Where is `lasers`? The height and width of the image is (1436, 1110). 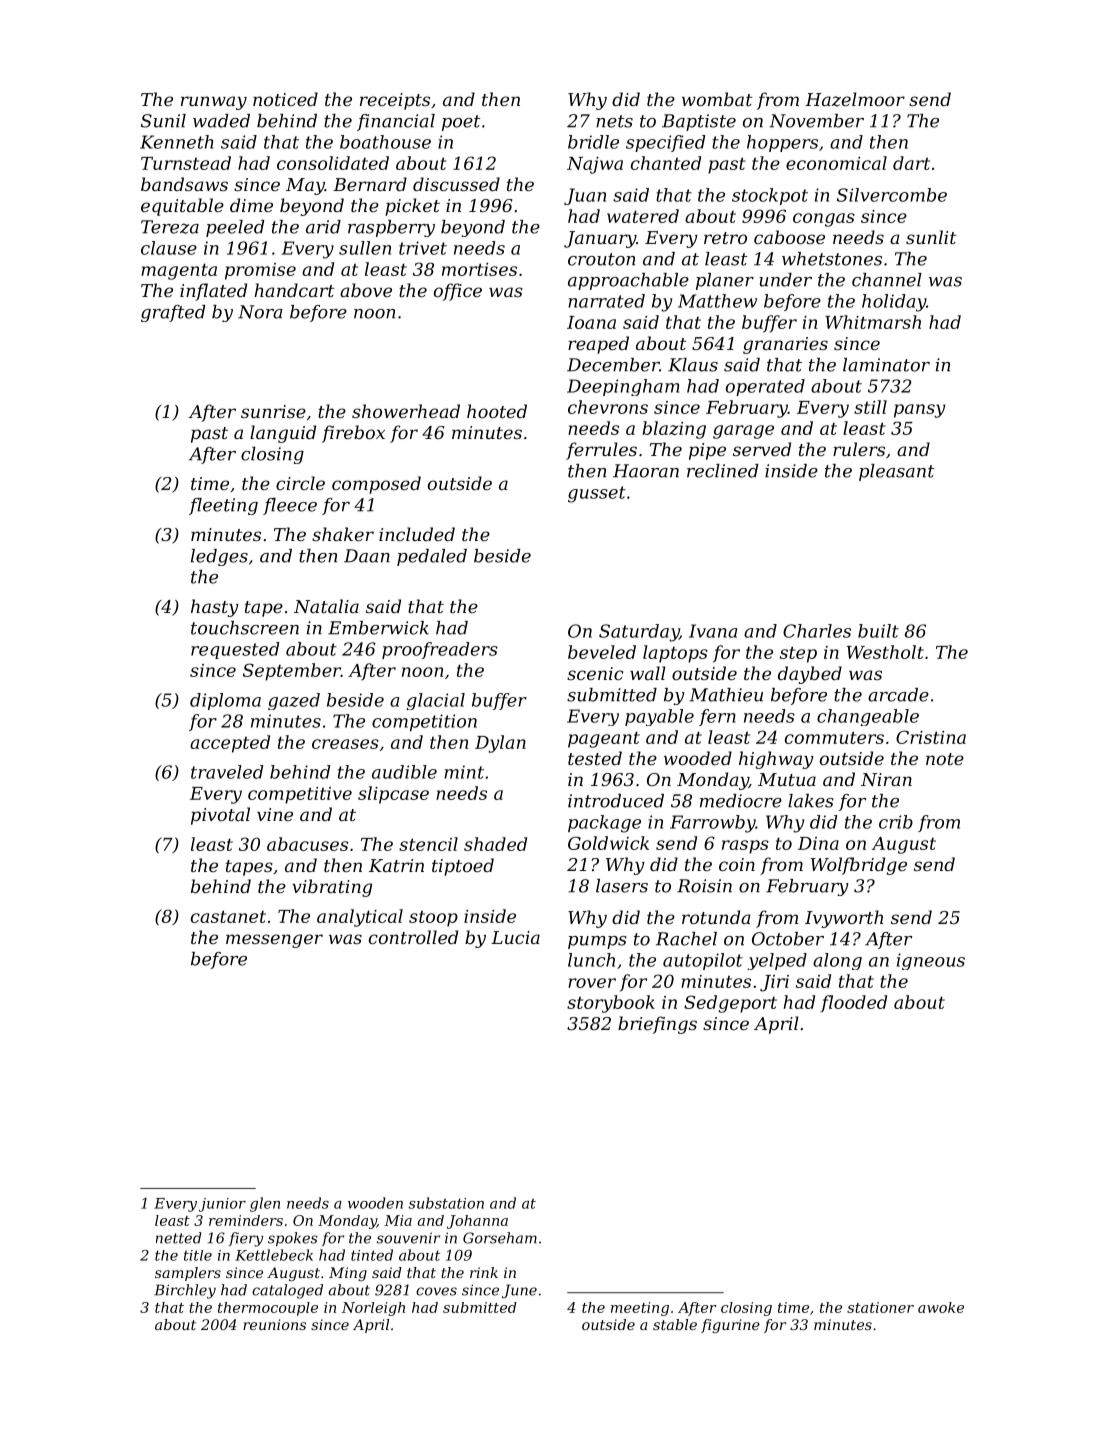 lasers is located at coordinates (622, 886).
